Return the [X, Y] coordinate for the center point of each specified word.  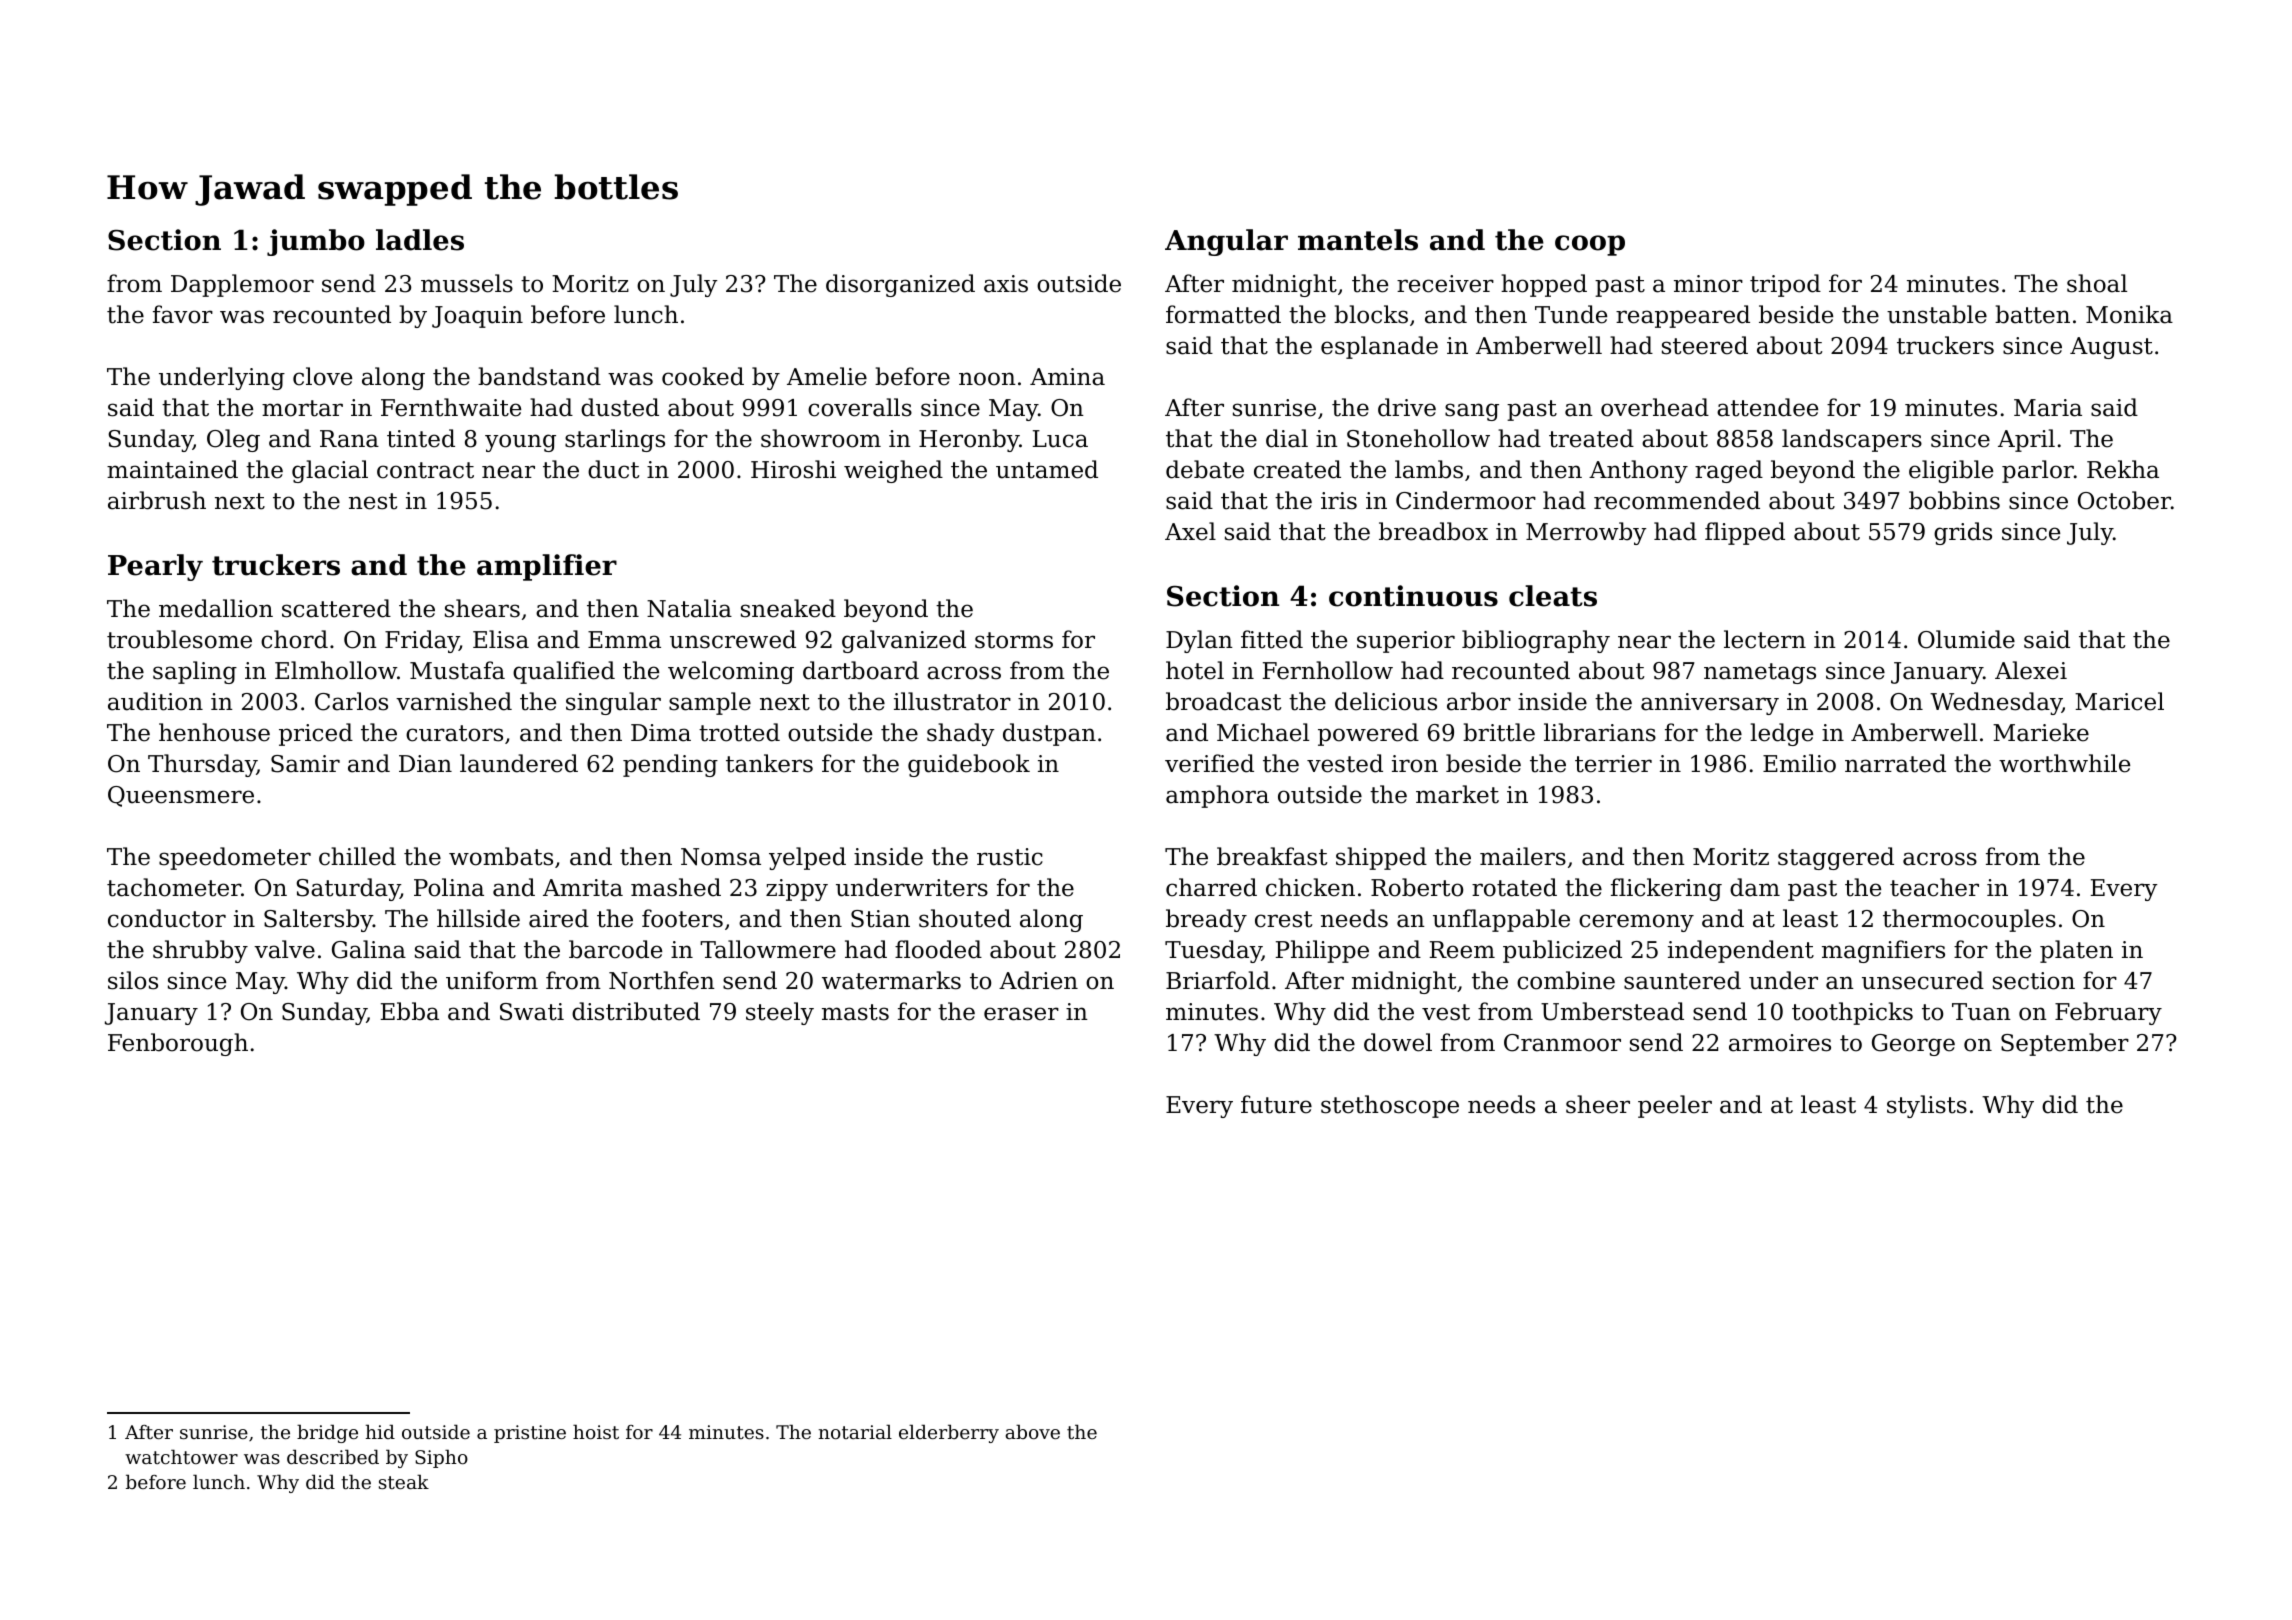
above [1033, 1431]
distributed [636, 1011]
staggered [1836, 858]
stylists [1927, 1106]
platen [2076, 951]
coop [1590, 245]
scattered [336, 608]
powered [1368, 734]
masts [855, 1012]
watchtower [181, 1456]
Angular [1226, 242]
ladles [420, 240]
